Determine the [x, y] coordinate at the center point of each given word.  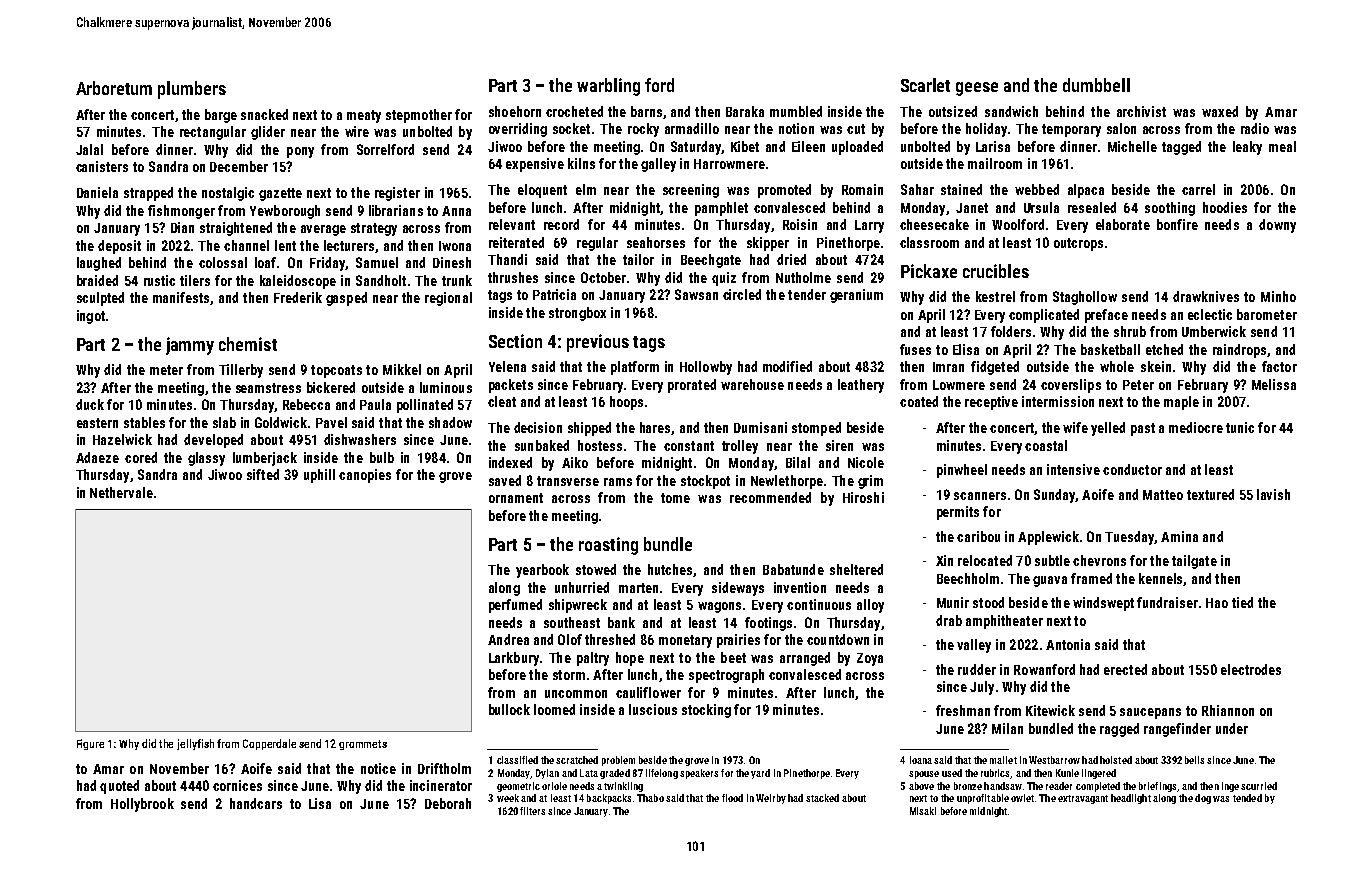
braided [97, 280]
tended [1247, 798]
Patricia [554, 294]
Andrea [508, 639]
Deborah [448, 803]
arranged [805, 659]
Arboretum [114, 88]
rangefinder [1177, 730]
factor [1279, 366]
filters [532, 811]
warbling [608, 87]
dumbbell [1096, 85]
